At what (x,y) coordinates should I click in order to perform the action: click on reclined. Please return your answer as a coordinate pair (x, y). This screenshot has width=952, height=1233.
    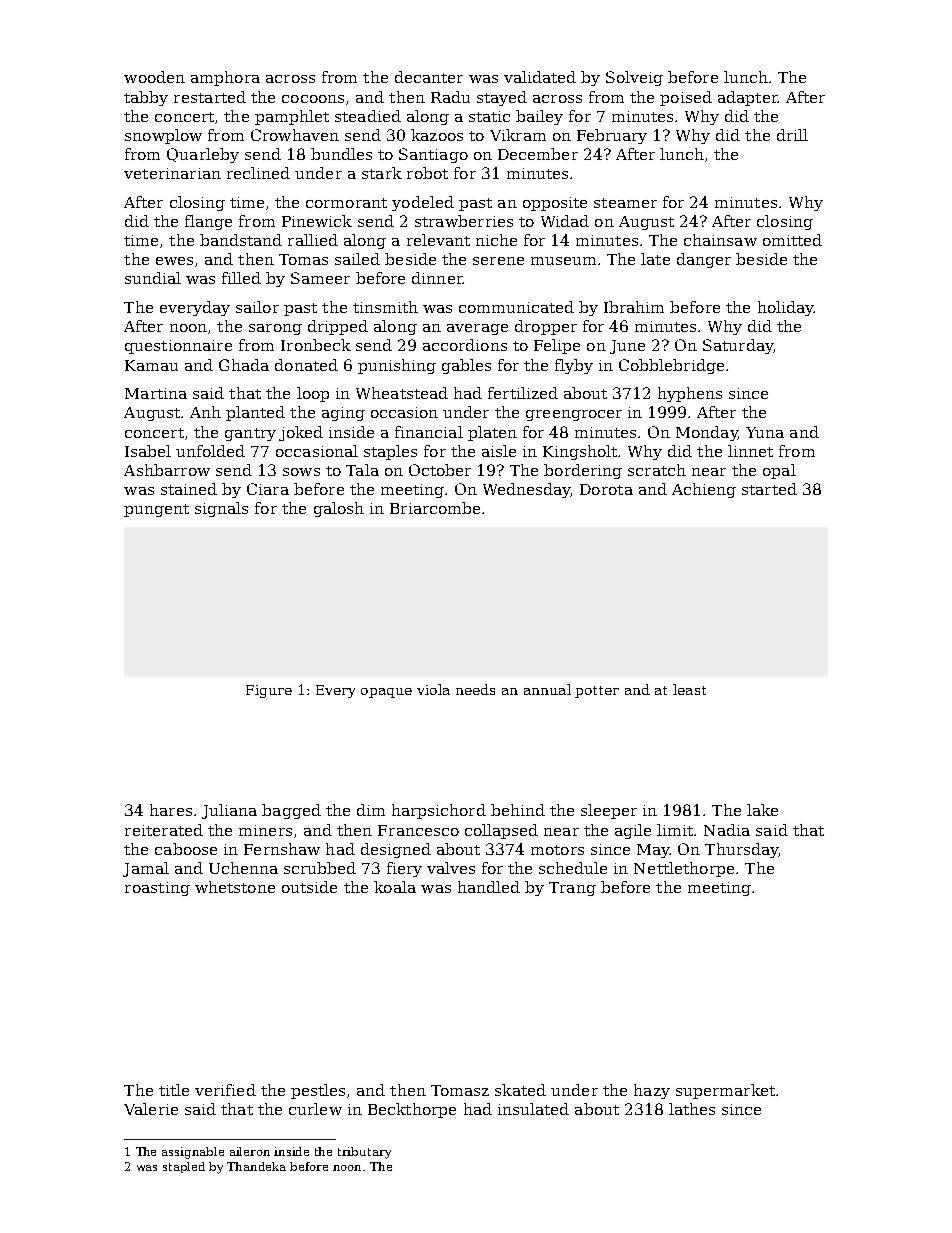
    Looking at the image, I should click on (258, 173).
